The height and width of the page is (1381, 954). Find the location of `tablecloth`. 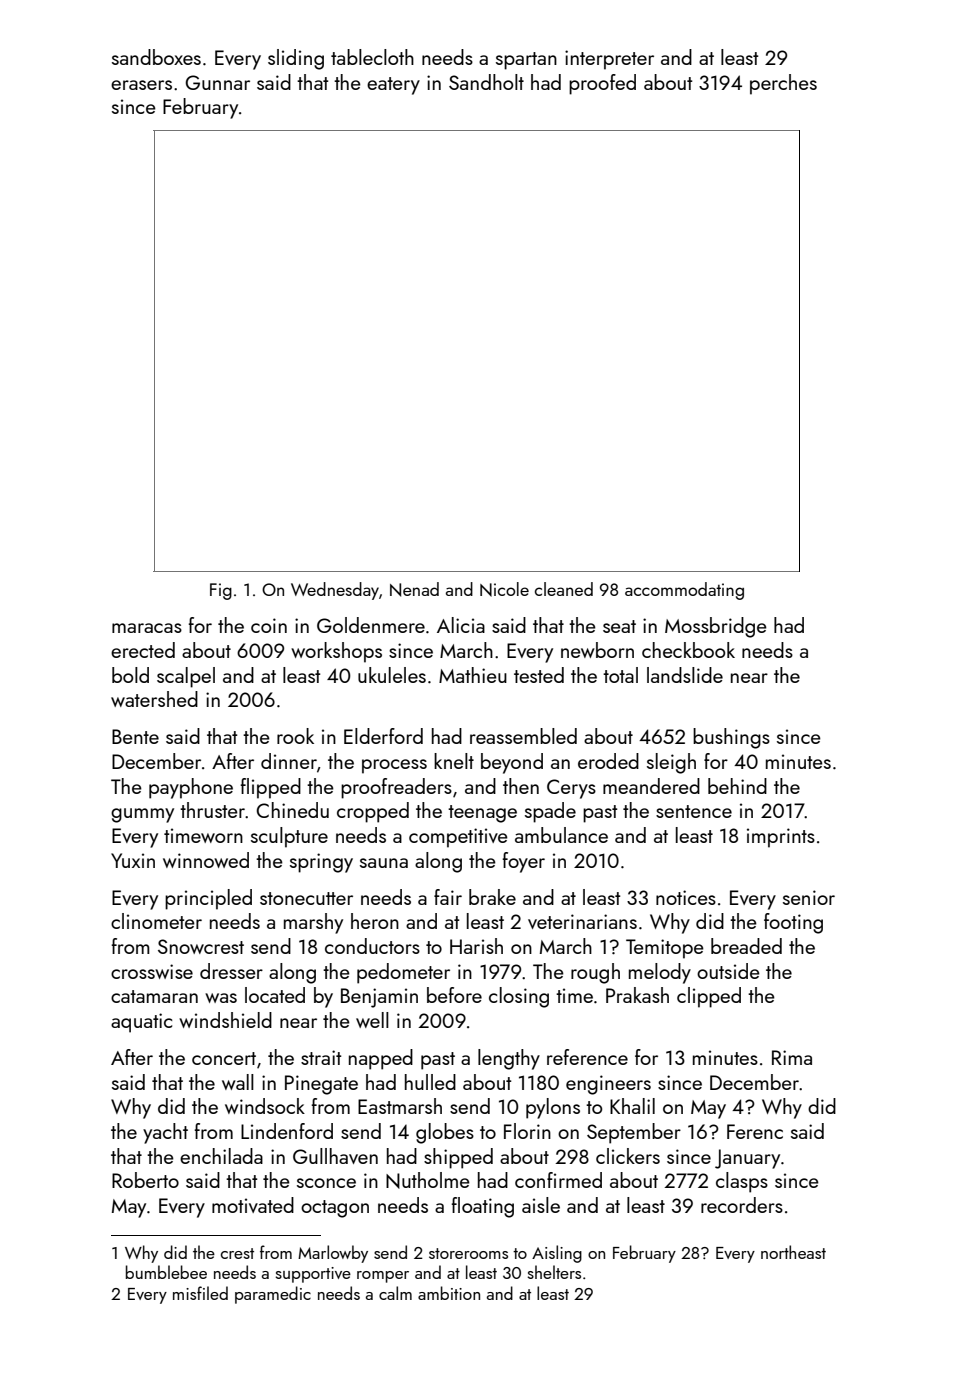

tablecloth is located at coordinates (372, 57).
